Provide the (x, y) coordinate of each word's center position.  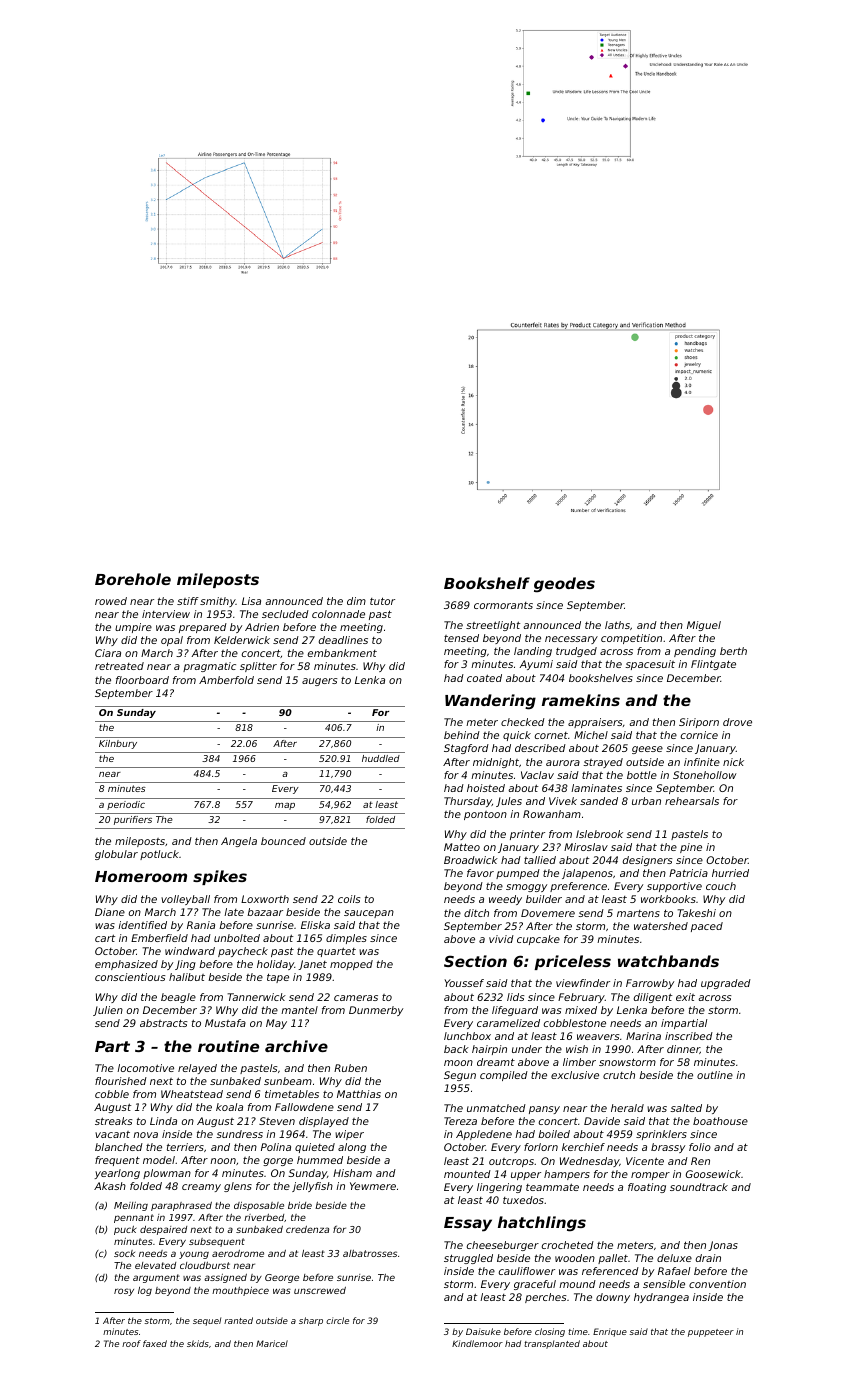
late (234, 912)
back (456, 1049)
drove (737, 722)
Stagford (466, 749)
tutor (382, 601)
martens (638, 913)
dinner (683, 1049)
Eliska (315, 925)
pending (695, 652)
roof (131, 1343)
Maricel (272, 1343)
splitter (258, 667)
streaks (113, 1121)
